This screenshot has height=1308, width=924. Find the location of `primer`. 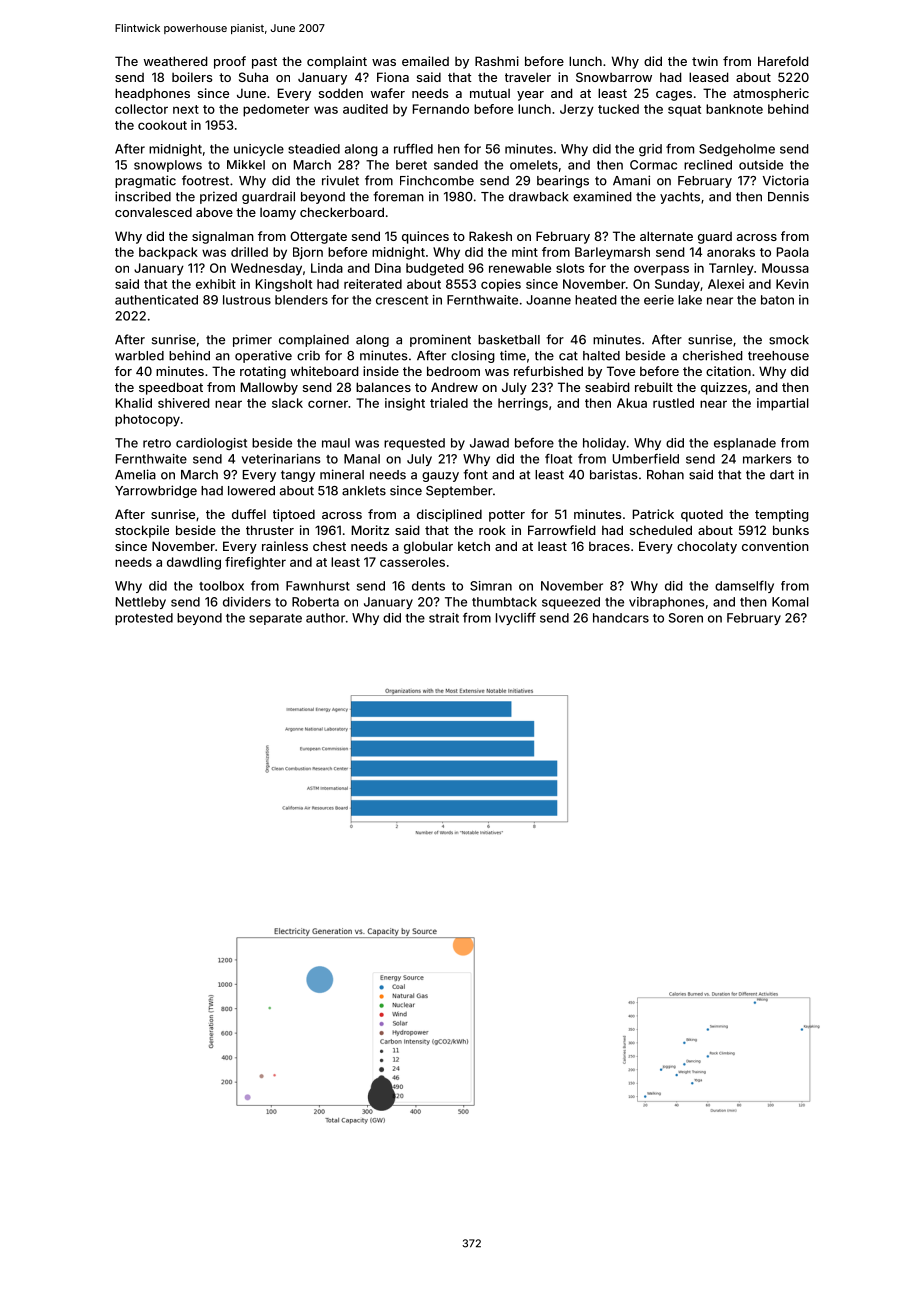

primer is located at coordinates (252, 340).
